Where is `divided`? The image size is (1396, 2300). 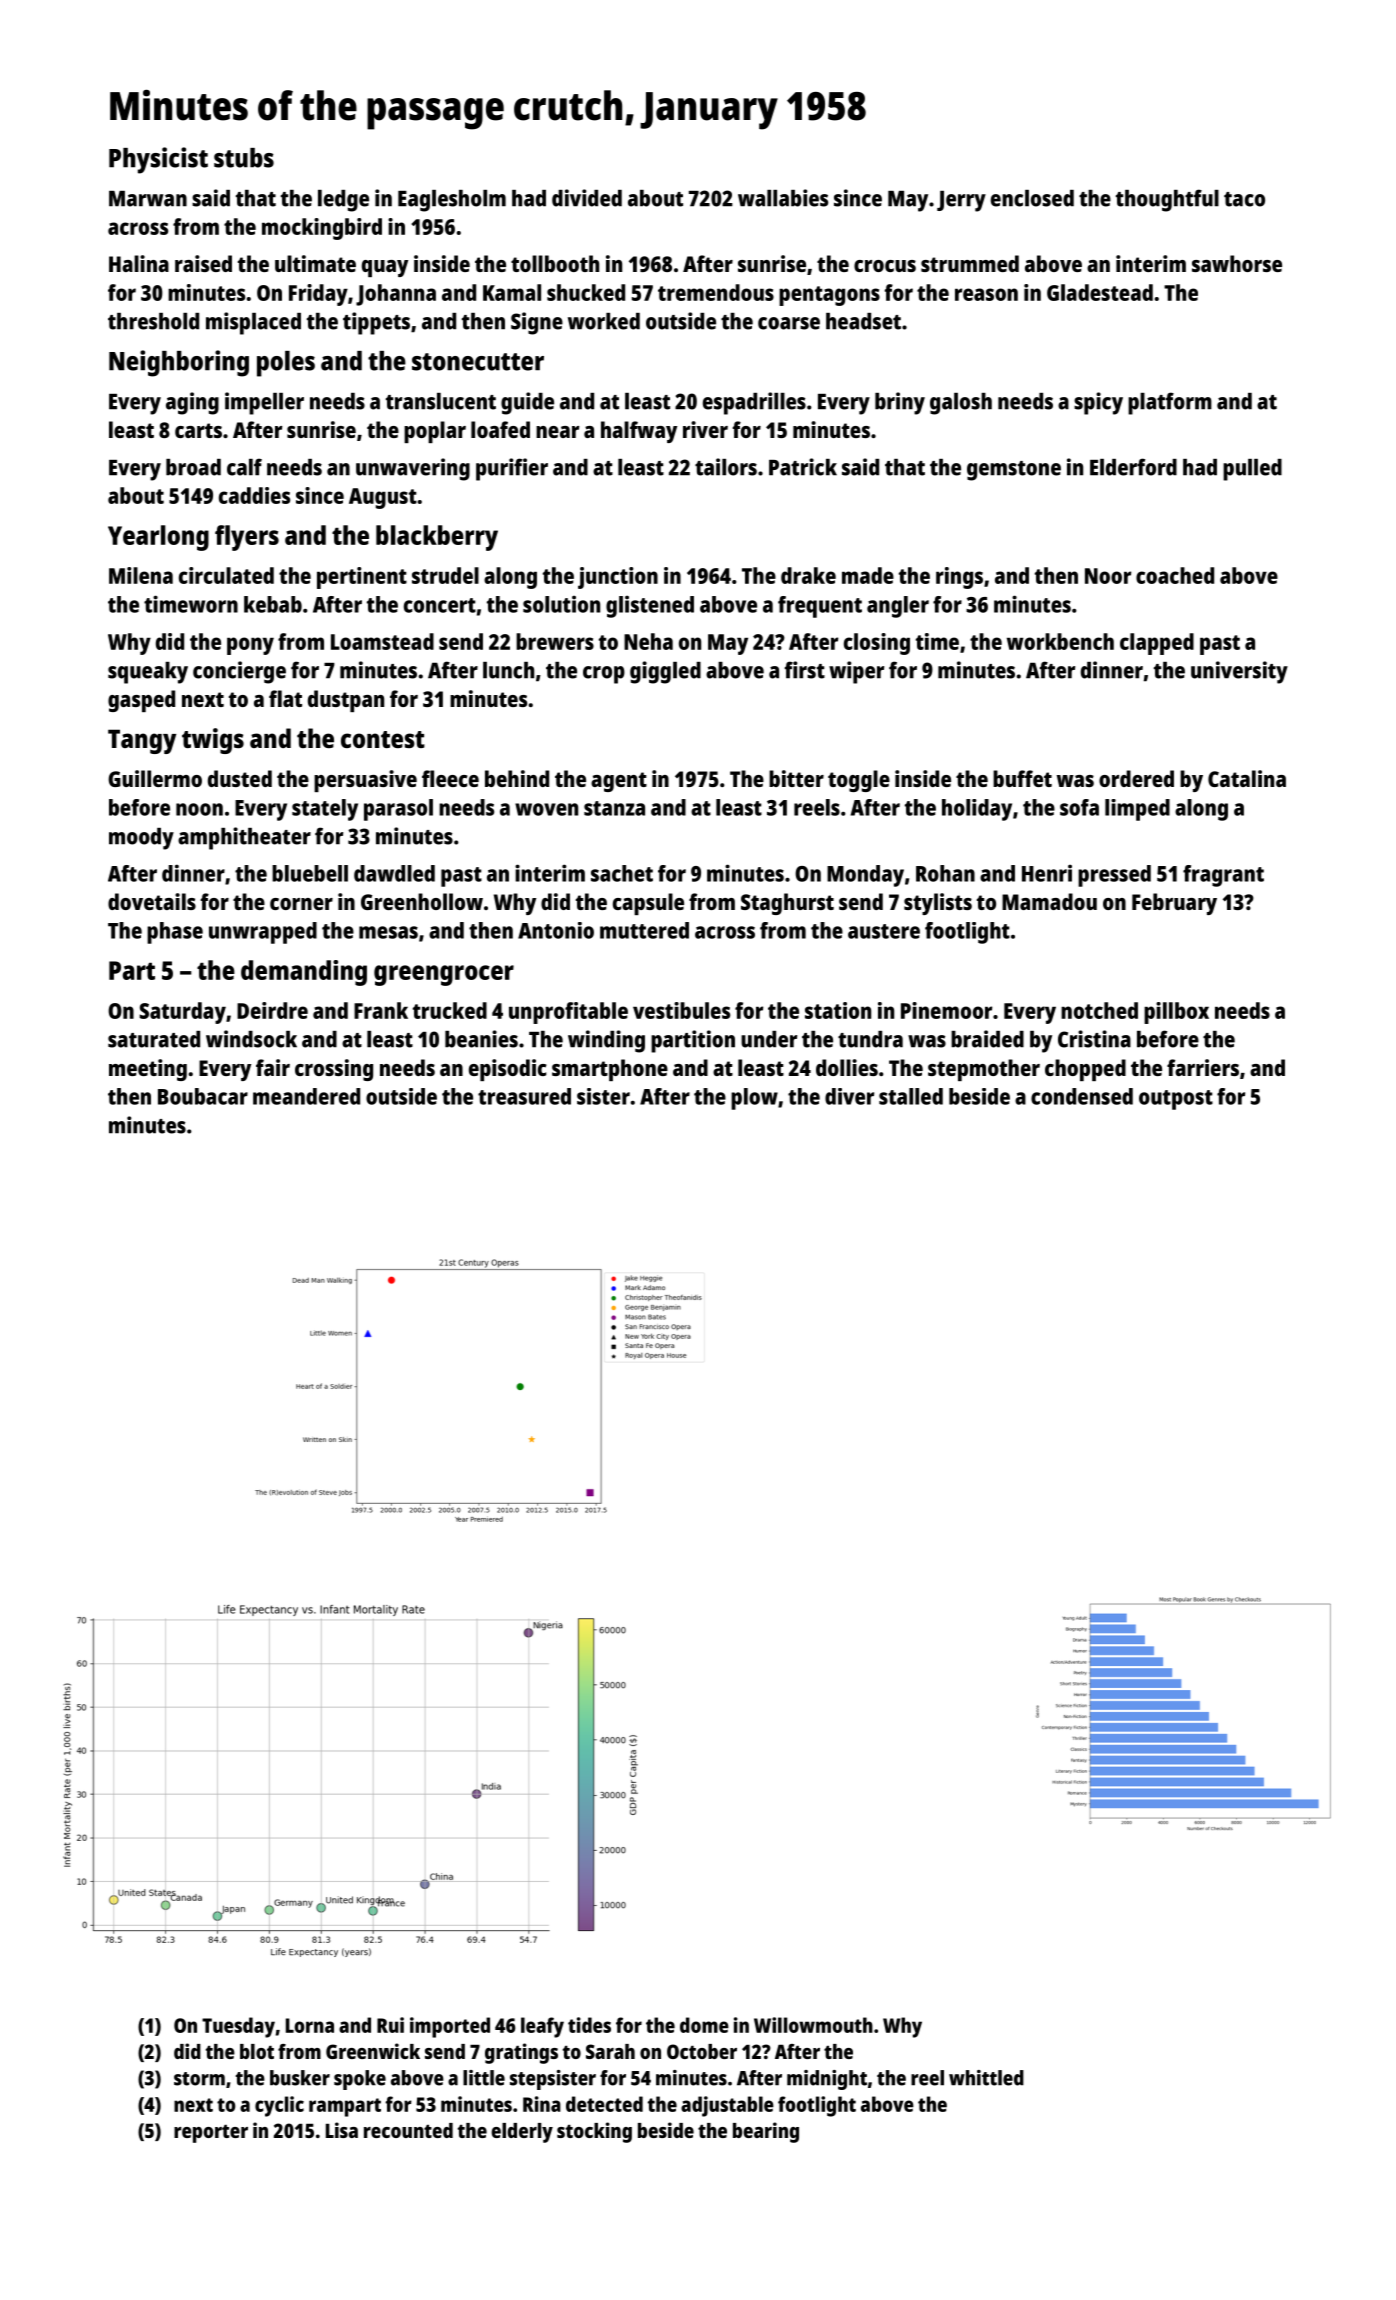 divided is located at coordinates (587, 198).
